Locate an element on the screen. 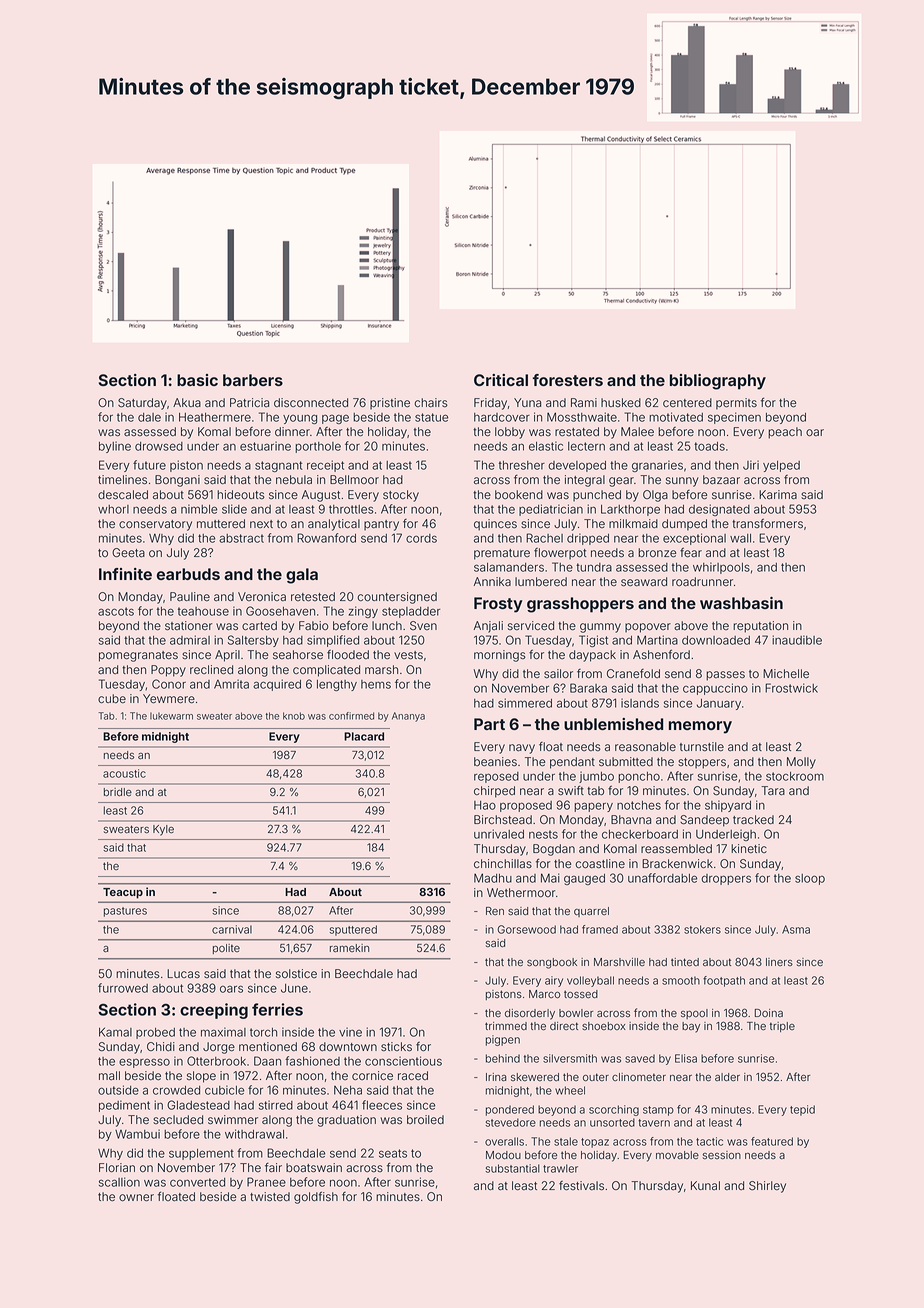  memory is located at coordinates (700, 727).
